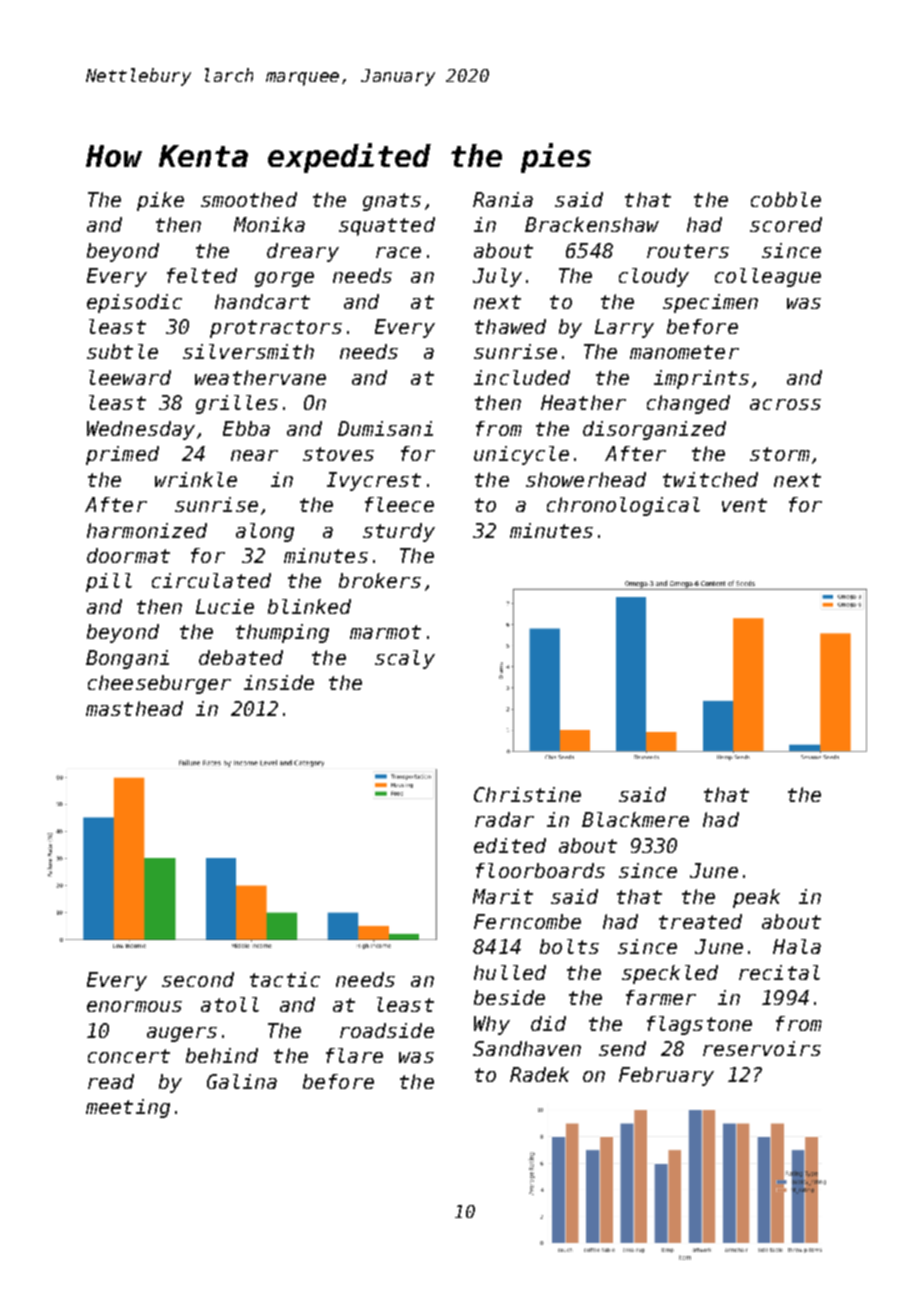 This image has width=908, height=1289. What do you see at coordinates (635, 819) in the image?
I see `Blackmere` at bounding box center [635, 819].
